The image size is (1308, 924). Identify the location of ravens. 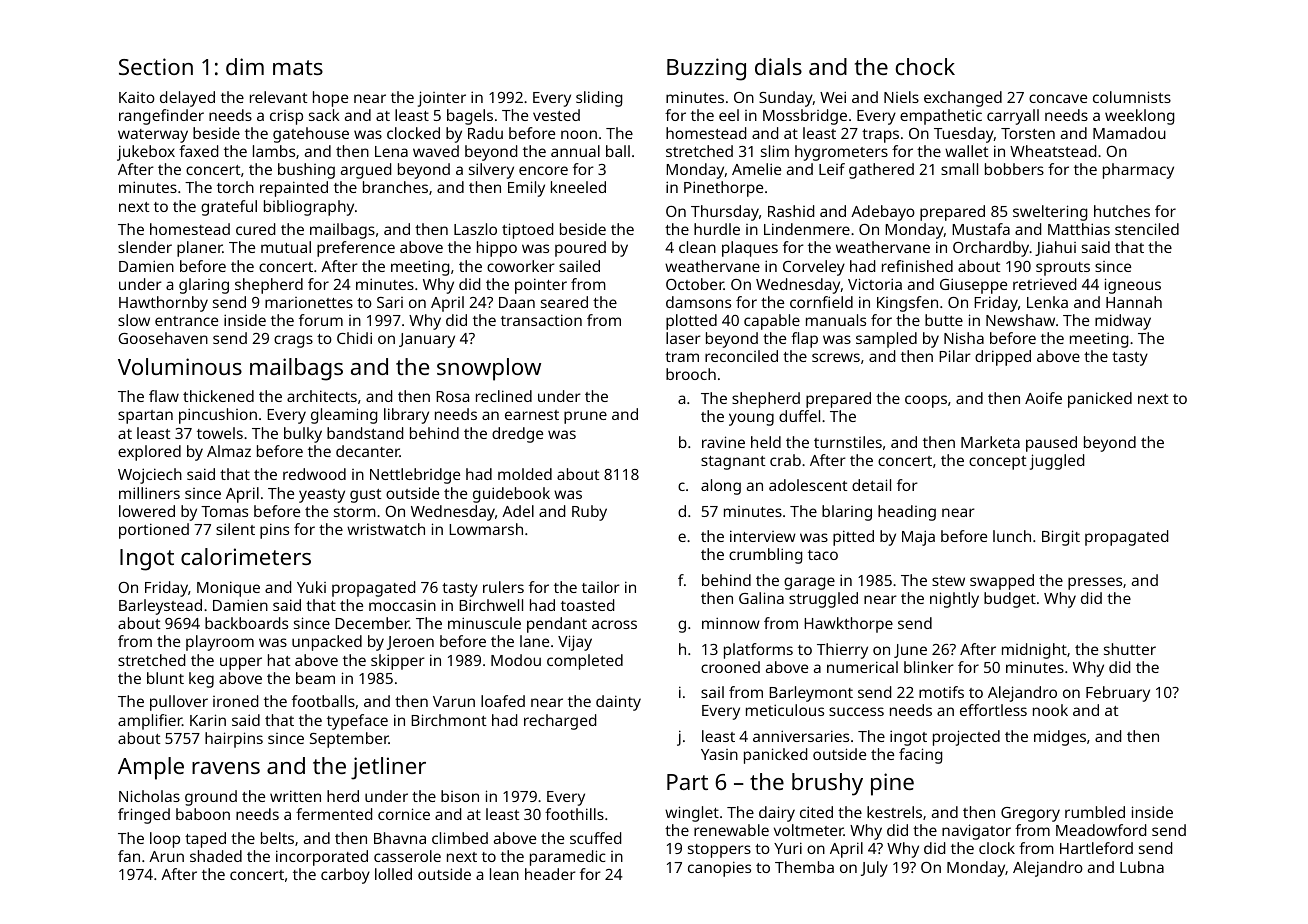
(226, 768).
